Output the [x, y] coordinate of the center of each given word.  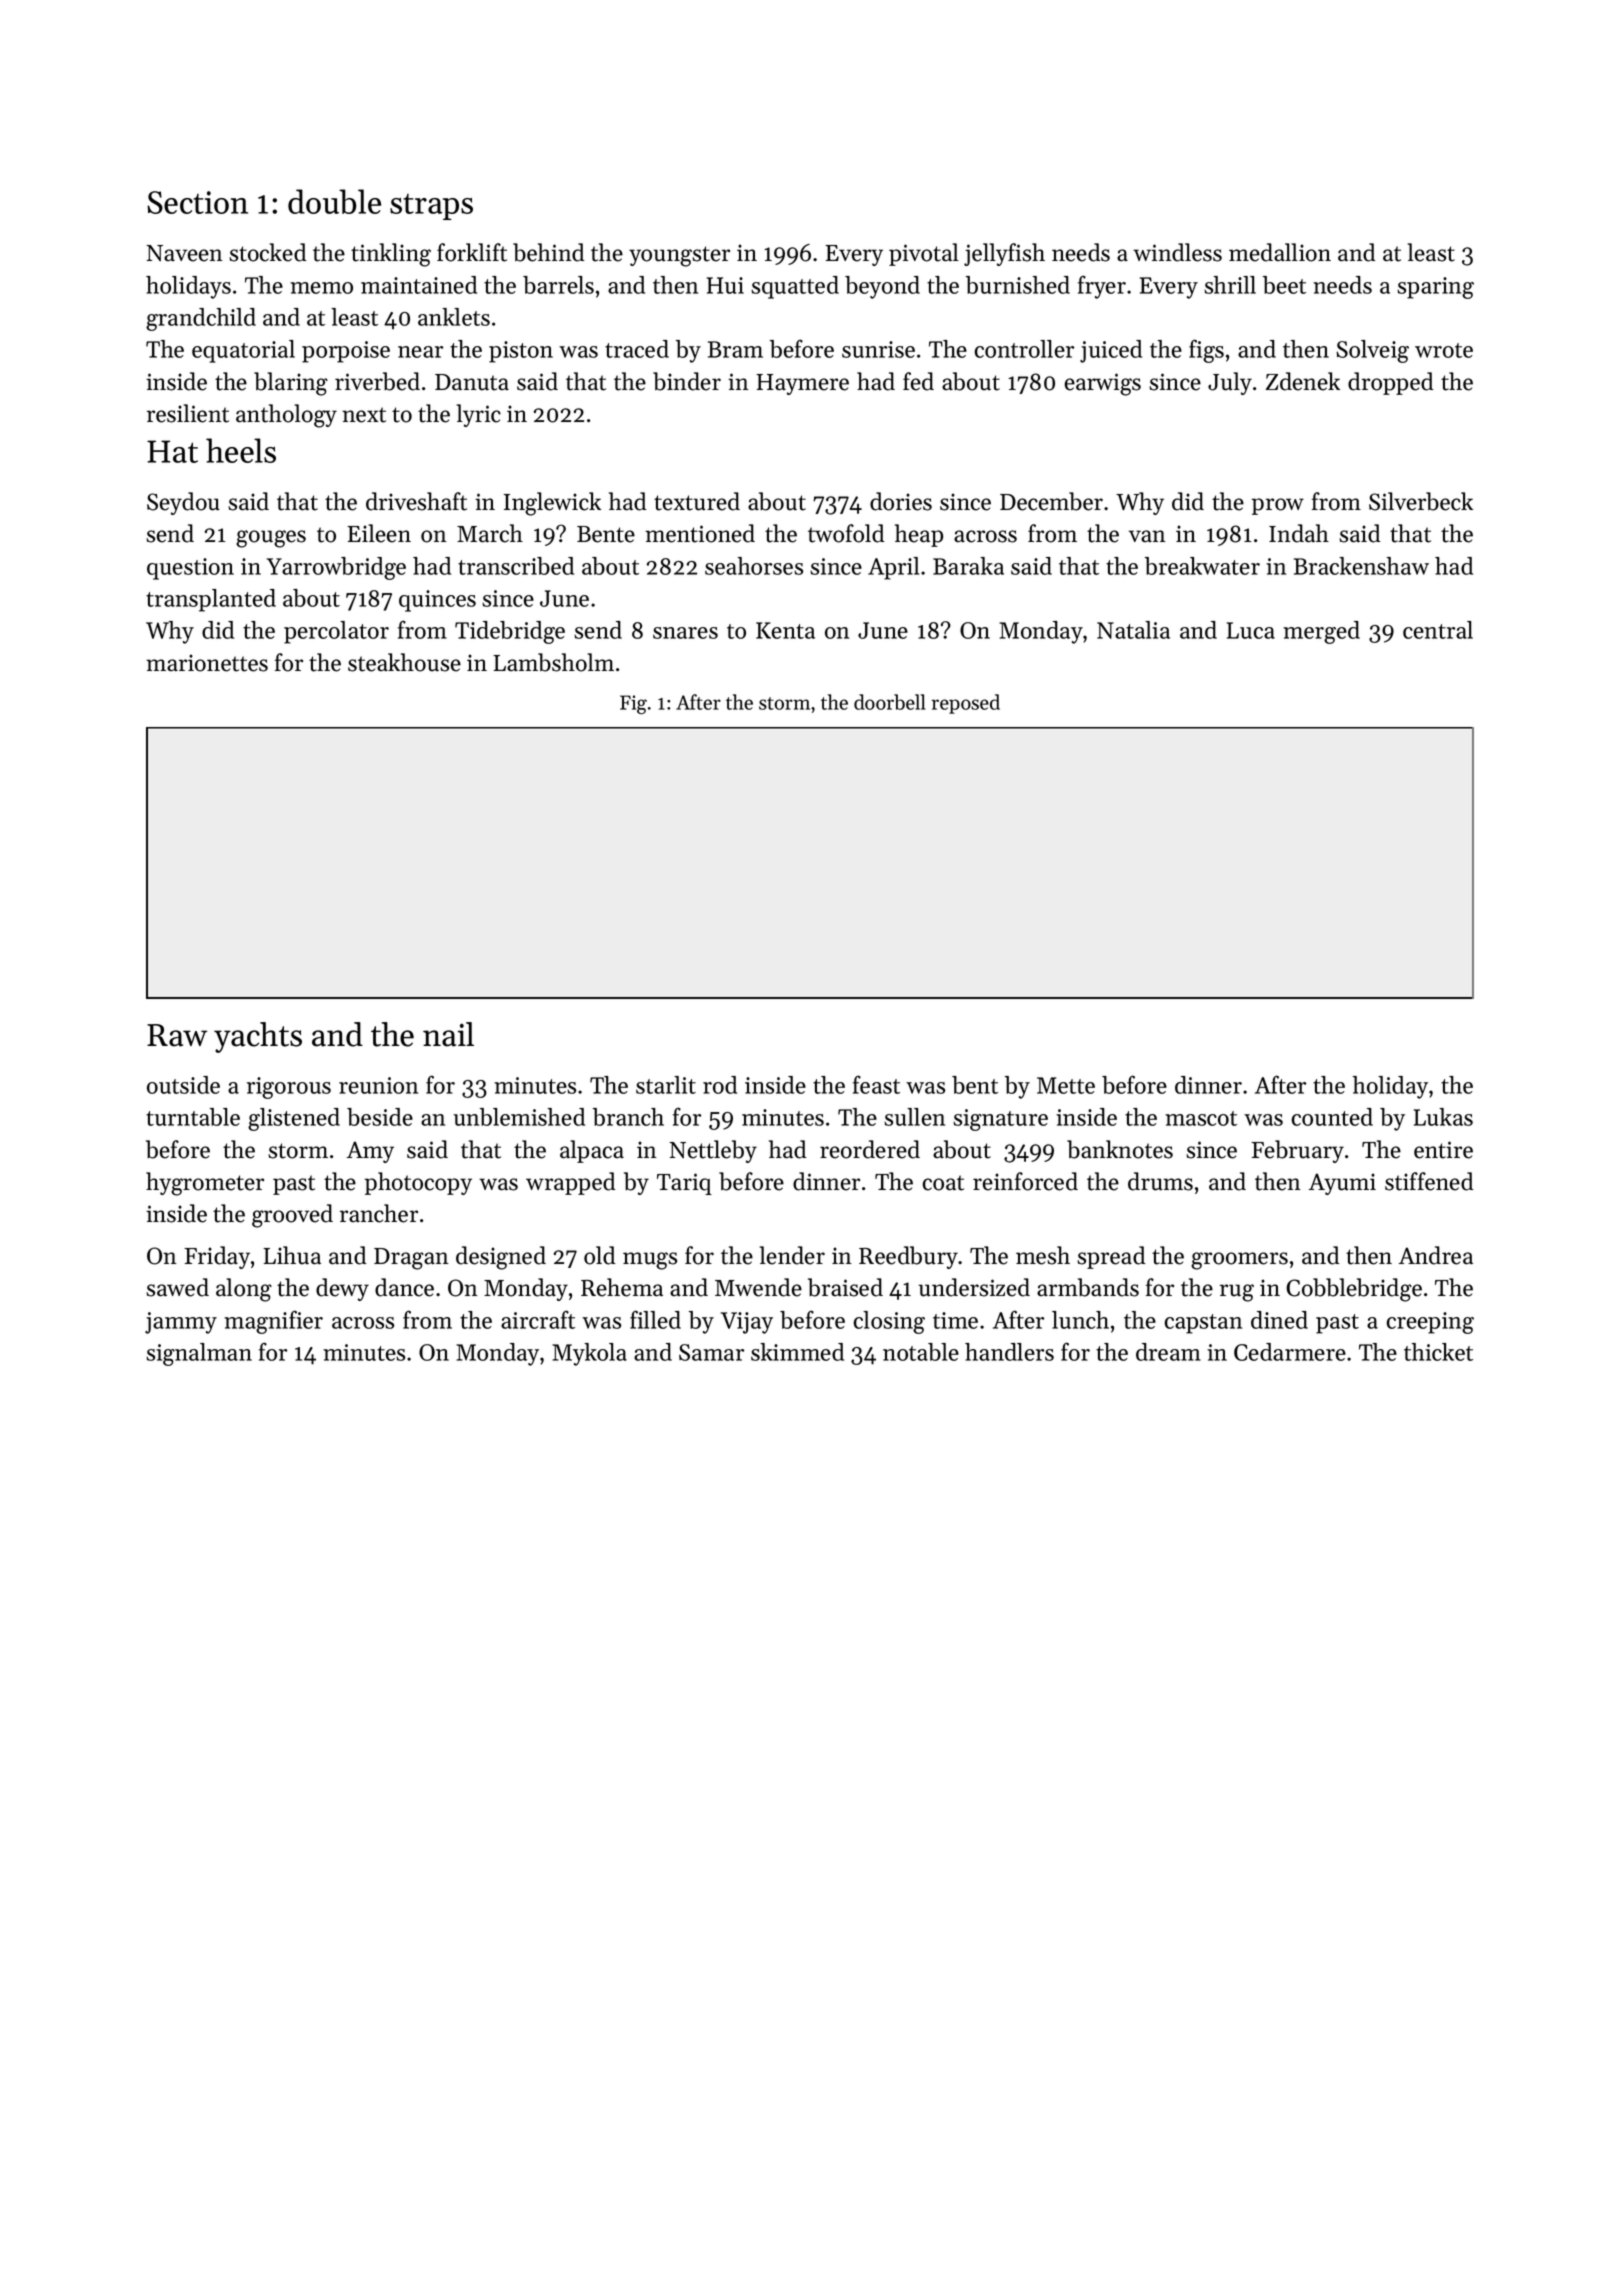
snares [685, 633]
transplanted [211, 600]
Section [197, 202]
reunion [378, 1085]
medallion [1280, 252]
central [1438, 630]
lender [792, 1255]
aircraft [538, 1319]
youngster [679, 256]
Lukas [1443, 1117]
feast [876, 1084]
